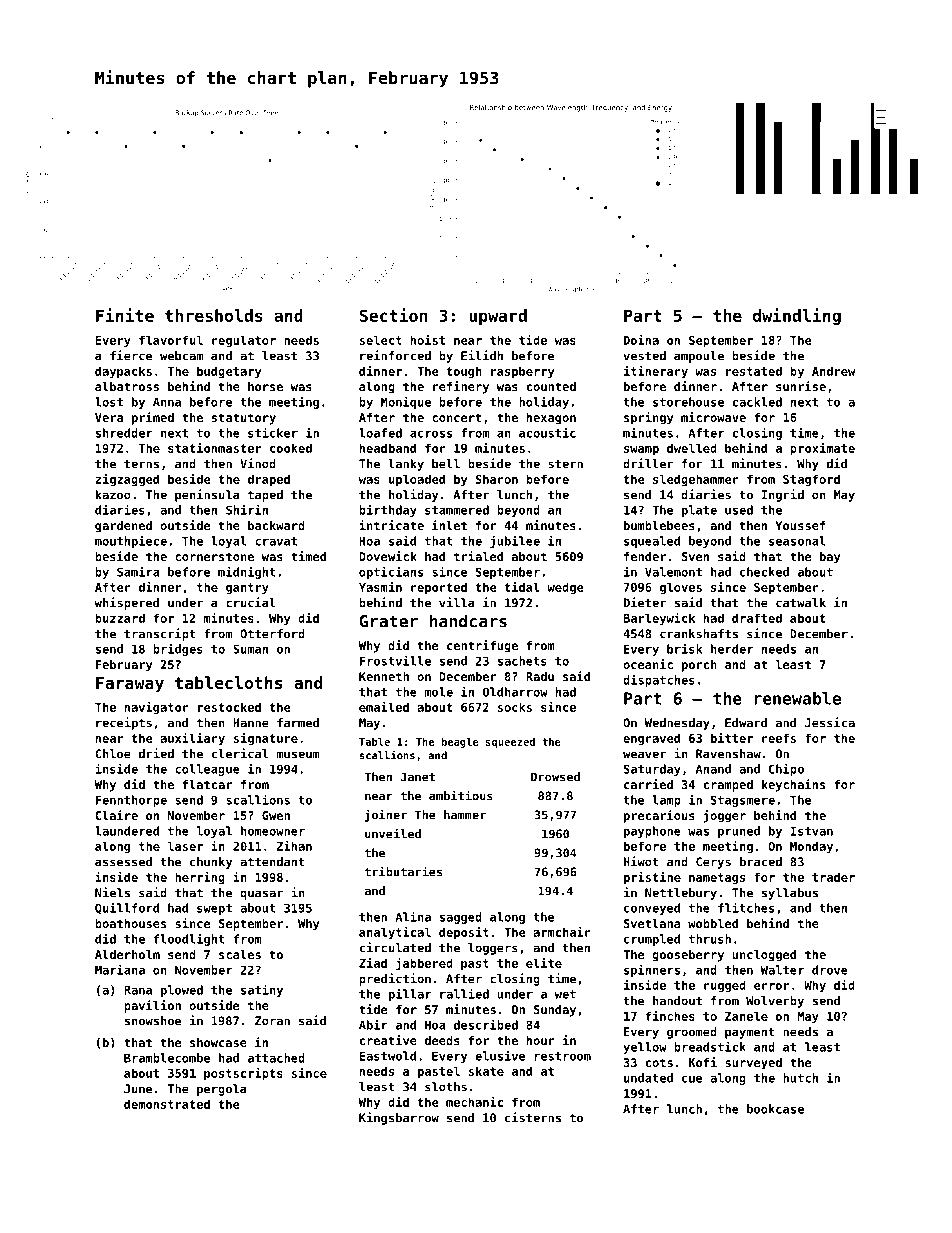 The width and height of the screenshot is (952, 1233). What do you see at coordinates (388, 448) in the screenshot?
I see `headband` at bounding box center [388, 448].
